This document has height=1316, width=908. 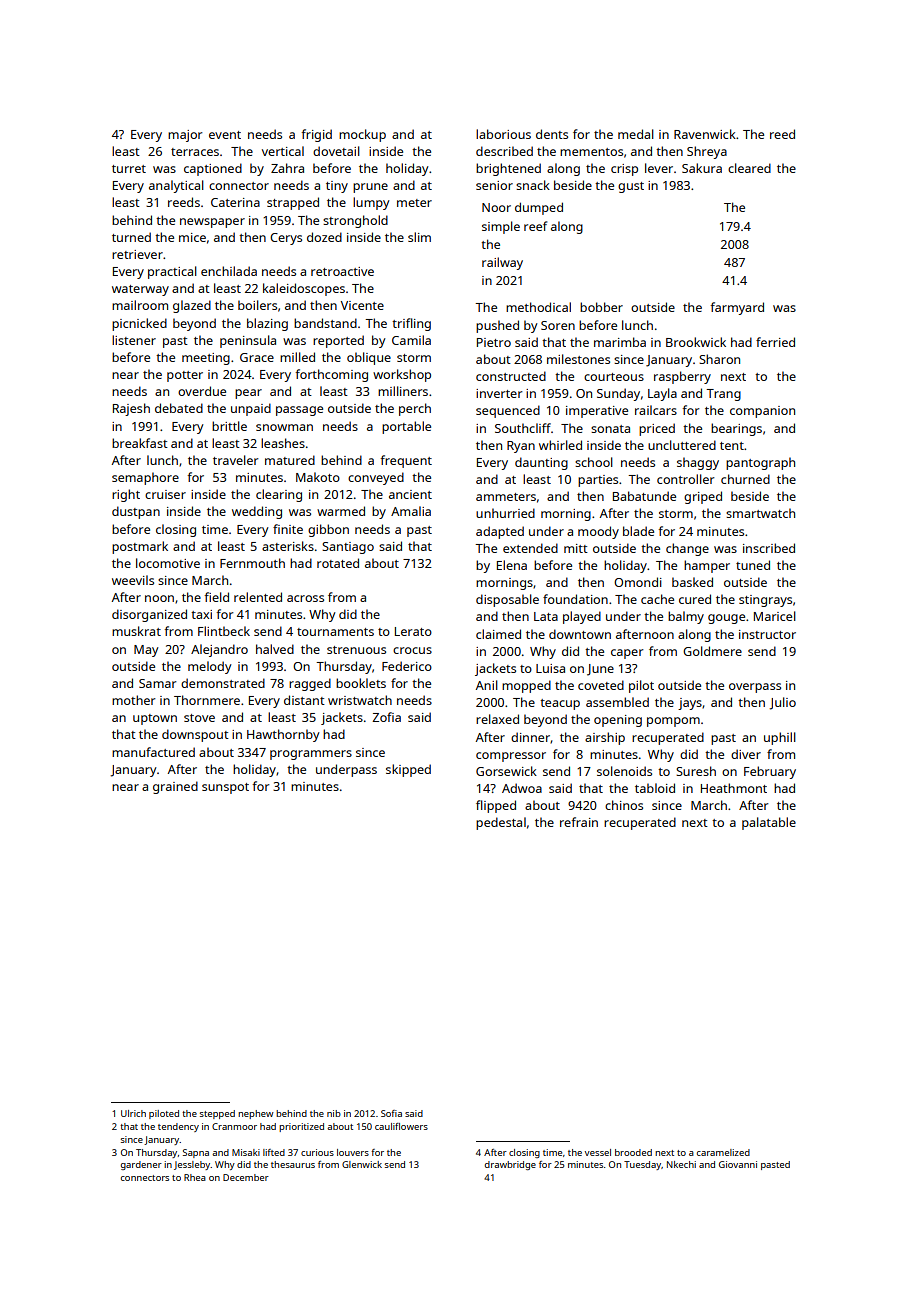 What do you see at coordinates (134, 340) in the document?
I see `listener` at bounding box center [134, 340].
